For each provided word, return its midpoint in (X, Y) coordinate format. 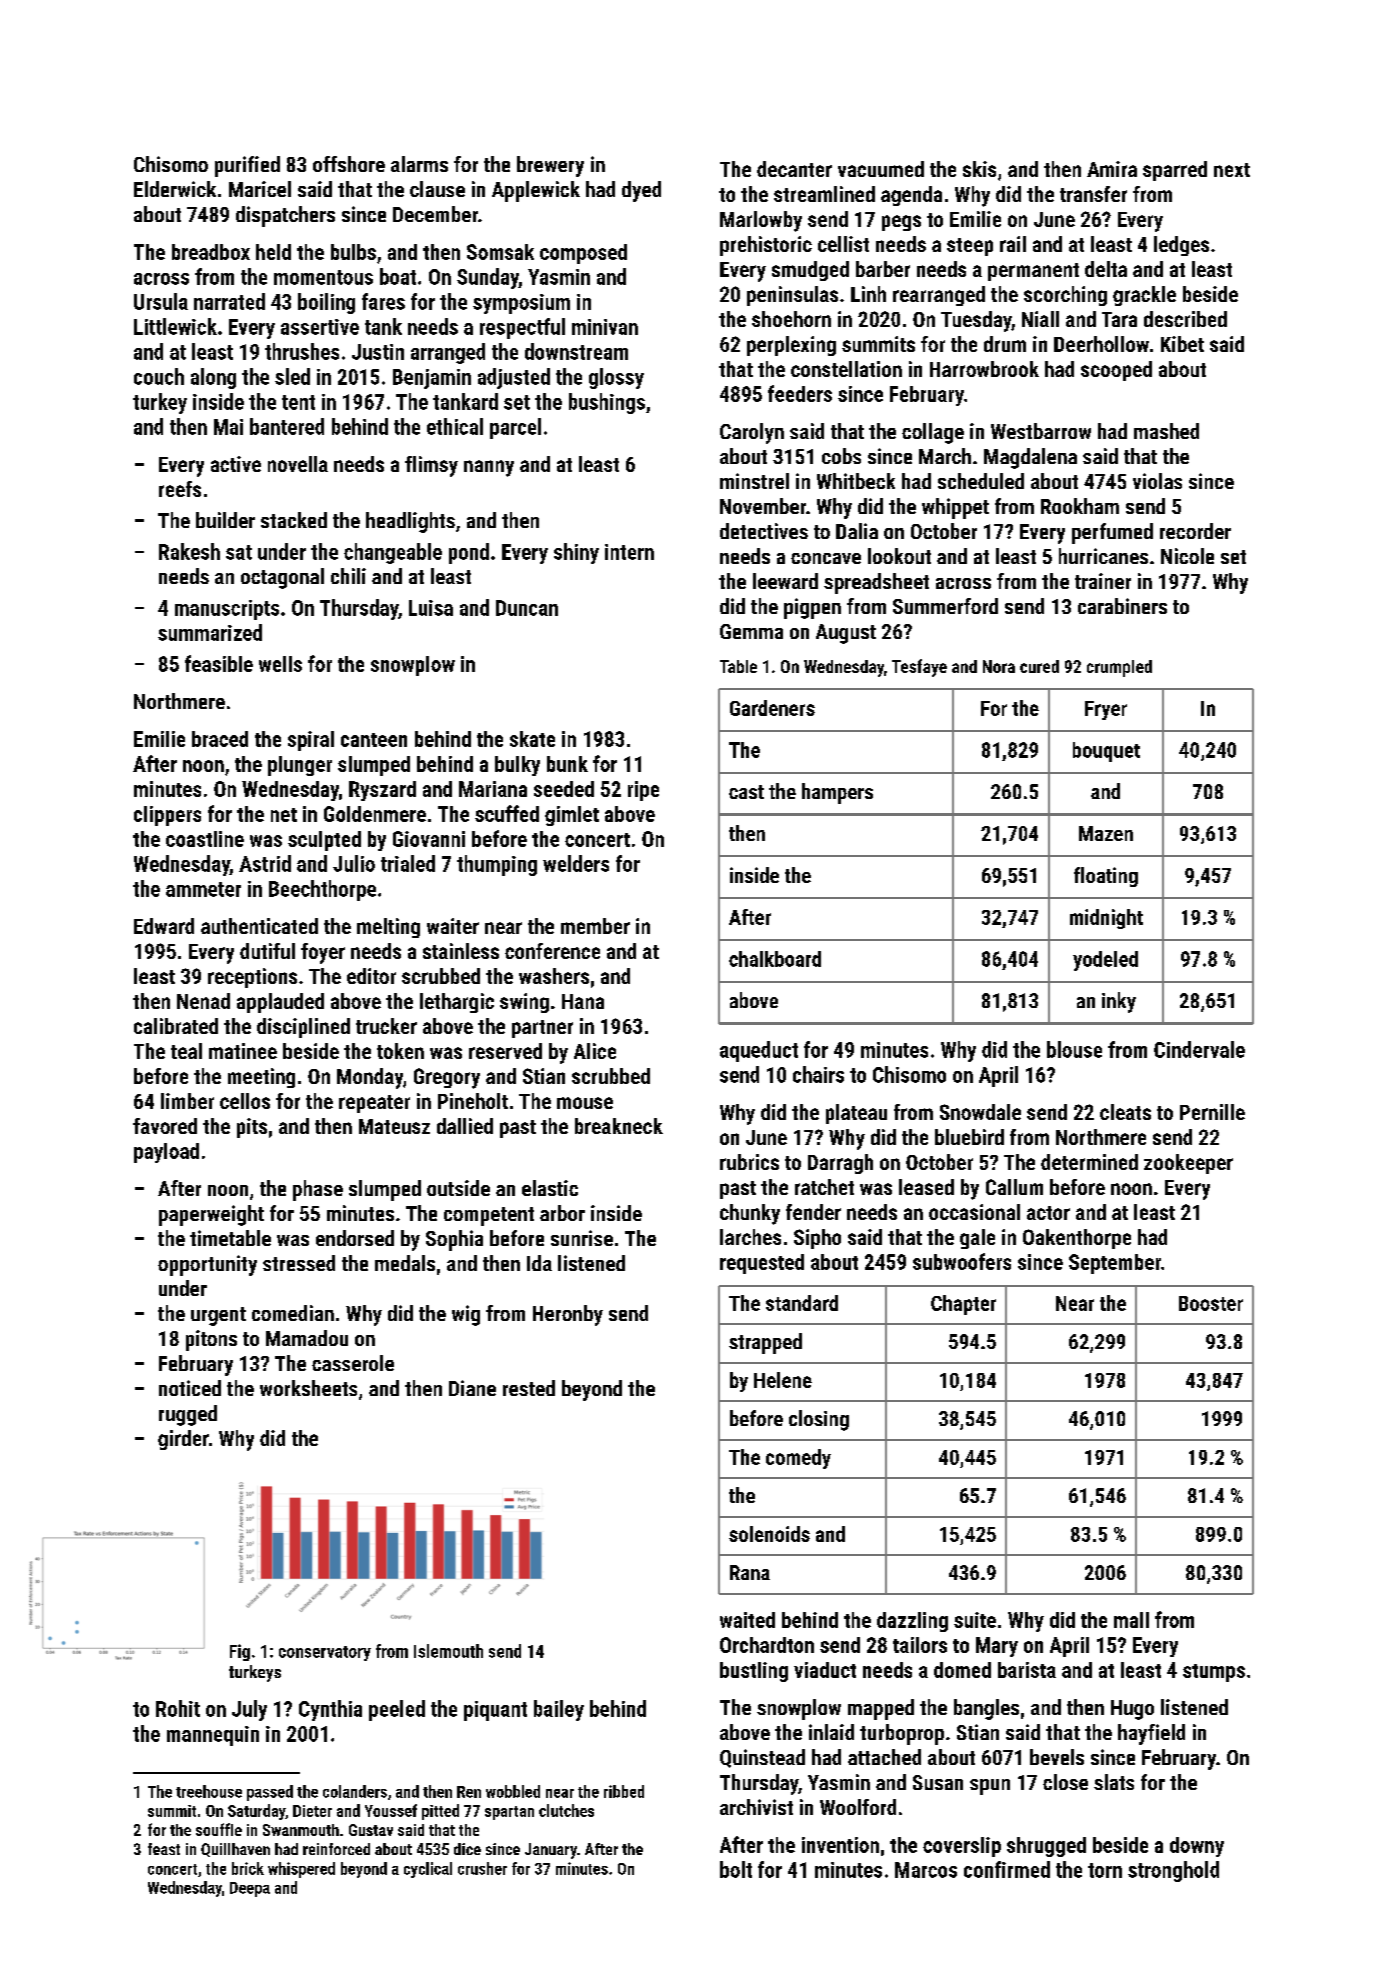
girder (183, 1440)
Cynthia (330, 1710)
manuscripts (227, 610)
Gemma (751, 631)
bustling (754, 1672)
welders (576, 863)
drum (1005, 344)
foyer (323, 953)
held (273, 252)
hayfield (1151, 1734)
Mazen (1106, 833)
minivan (605, 327)
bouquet (1106, 752)
